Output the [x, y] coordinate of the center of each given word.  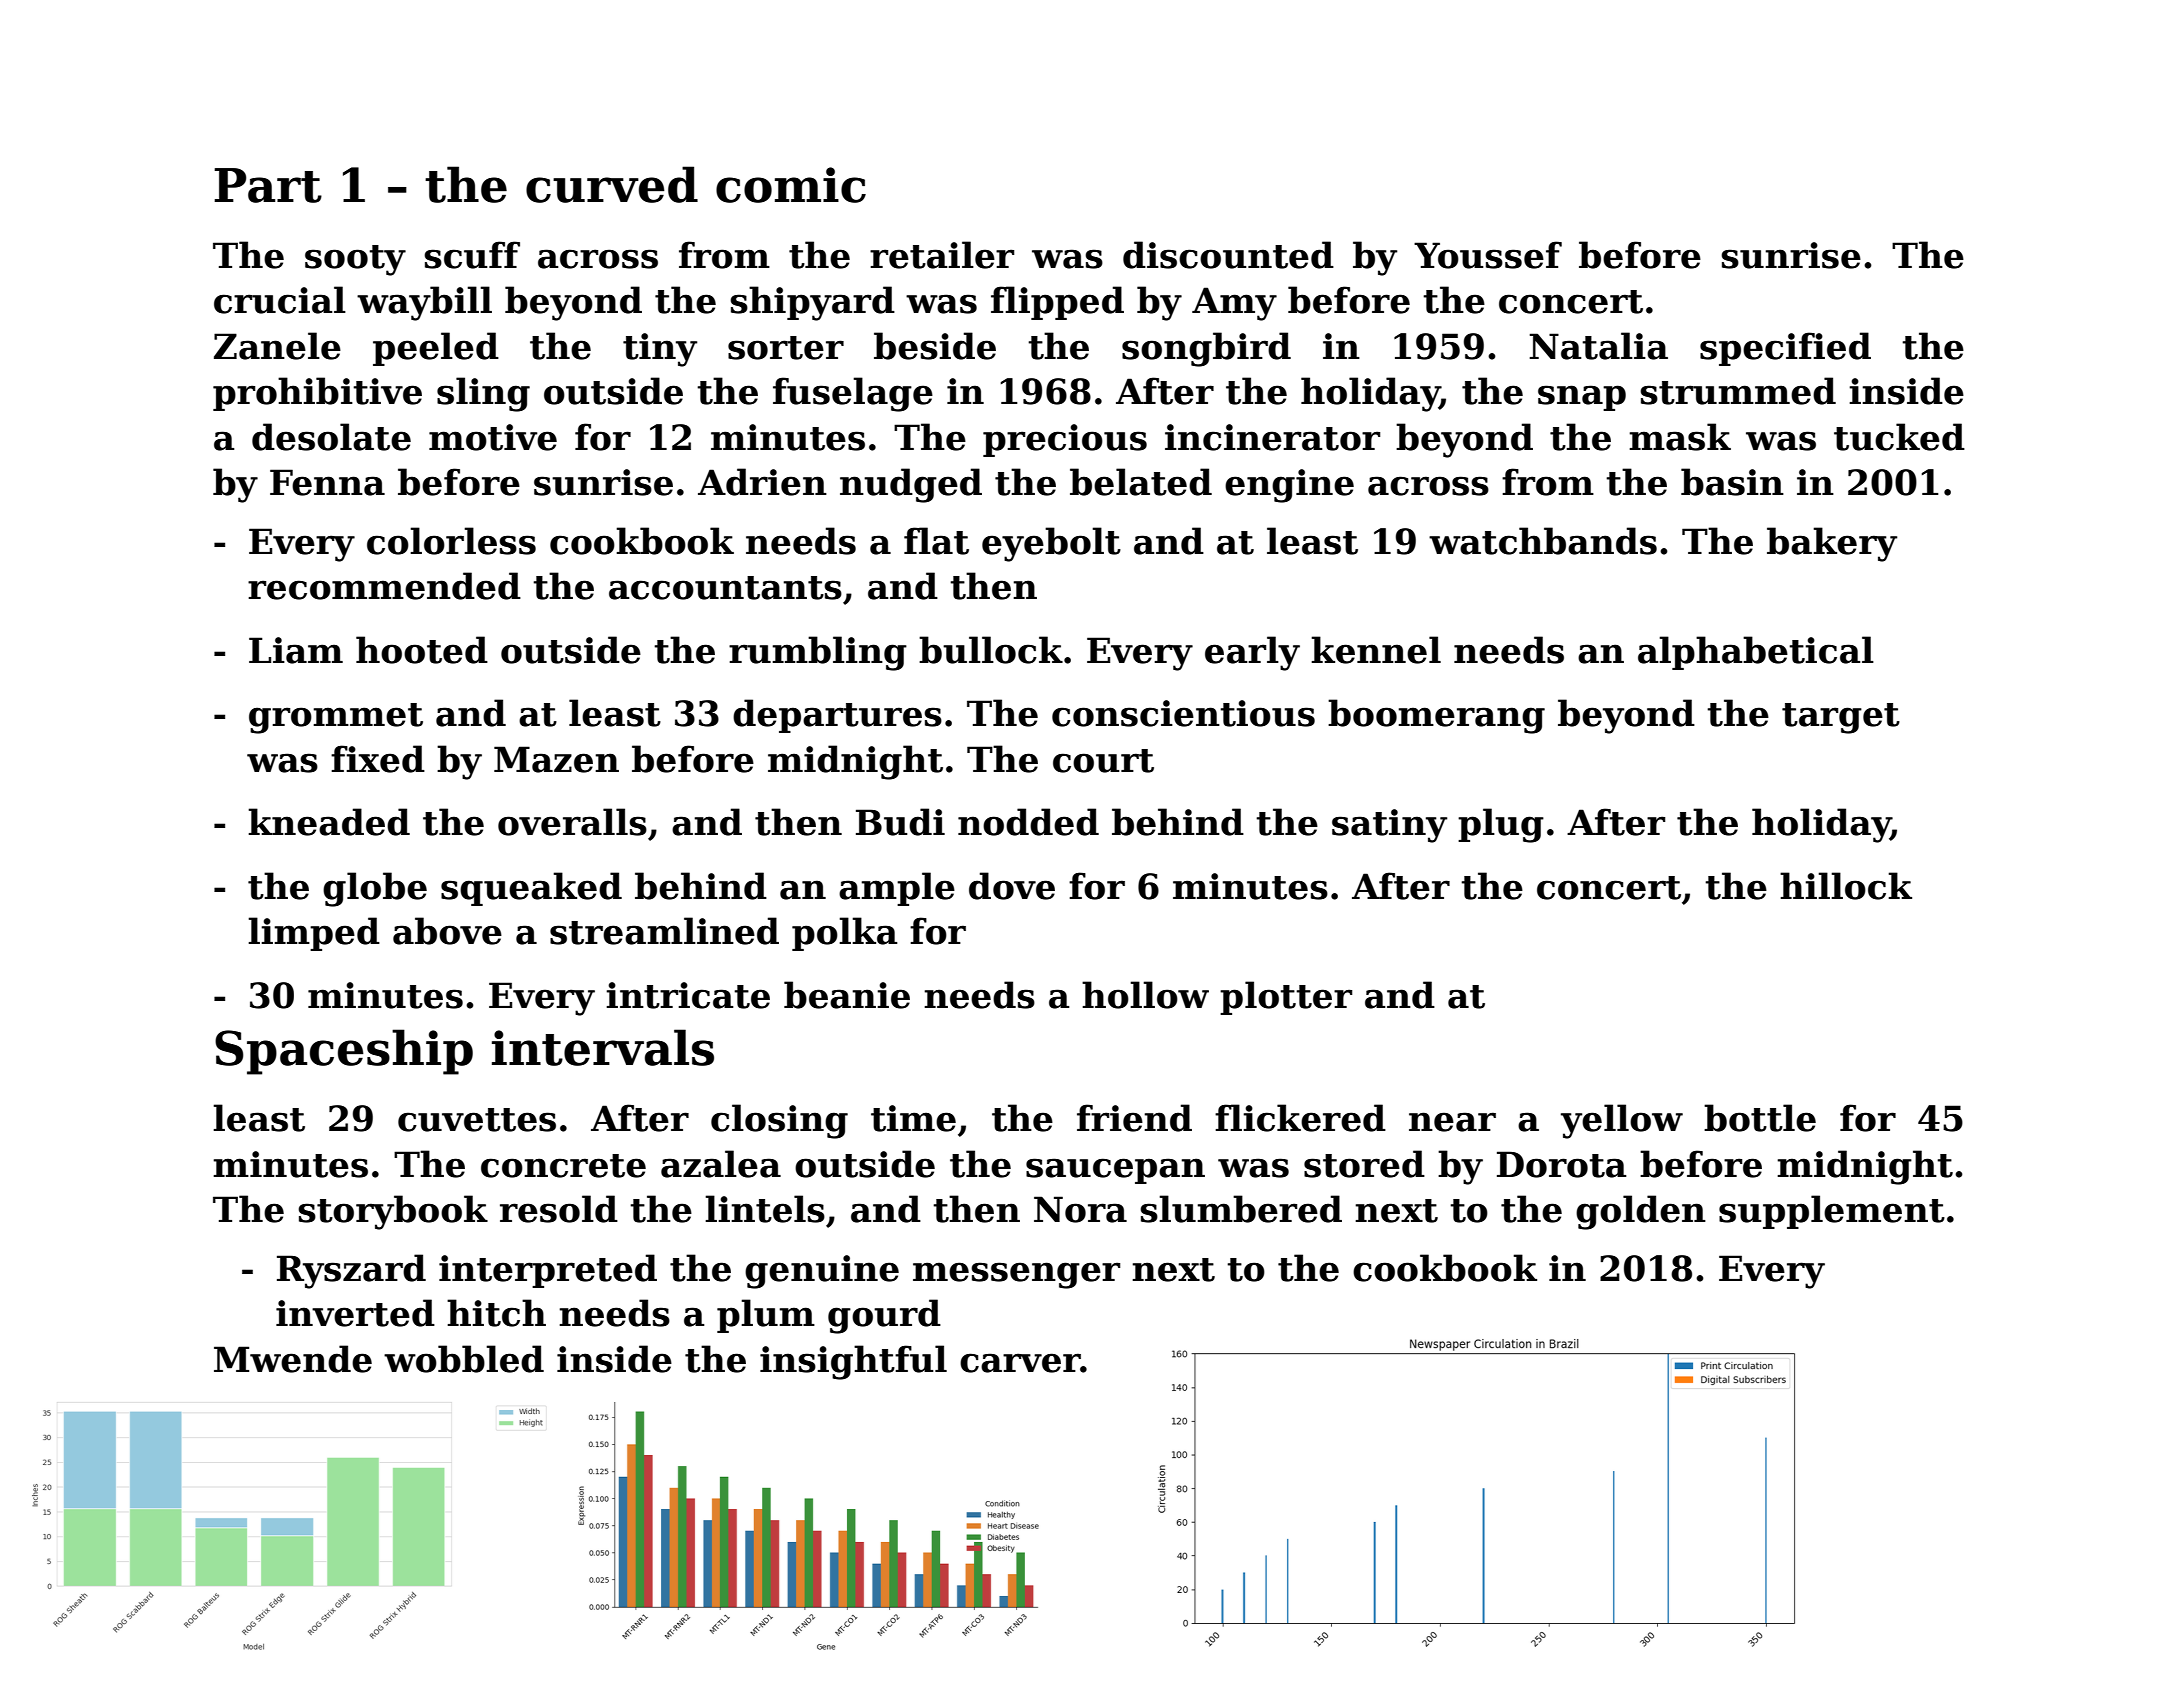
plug [1501, 825]
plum [766, 1316]
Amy [1234, 304]
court [1103, 761]
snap [1582, 398]
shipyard [812, 303]
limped [314, 934]
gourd [884, 1316]
